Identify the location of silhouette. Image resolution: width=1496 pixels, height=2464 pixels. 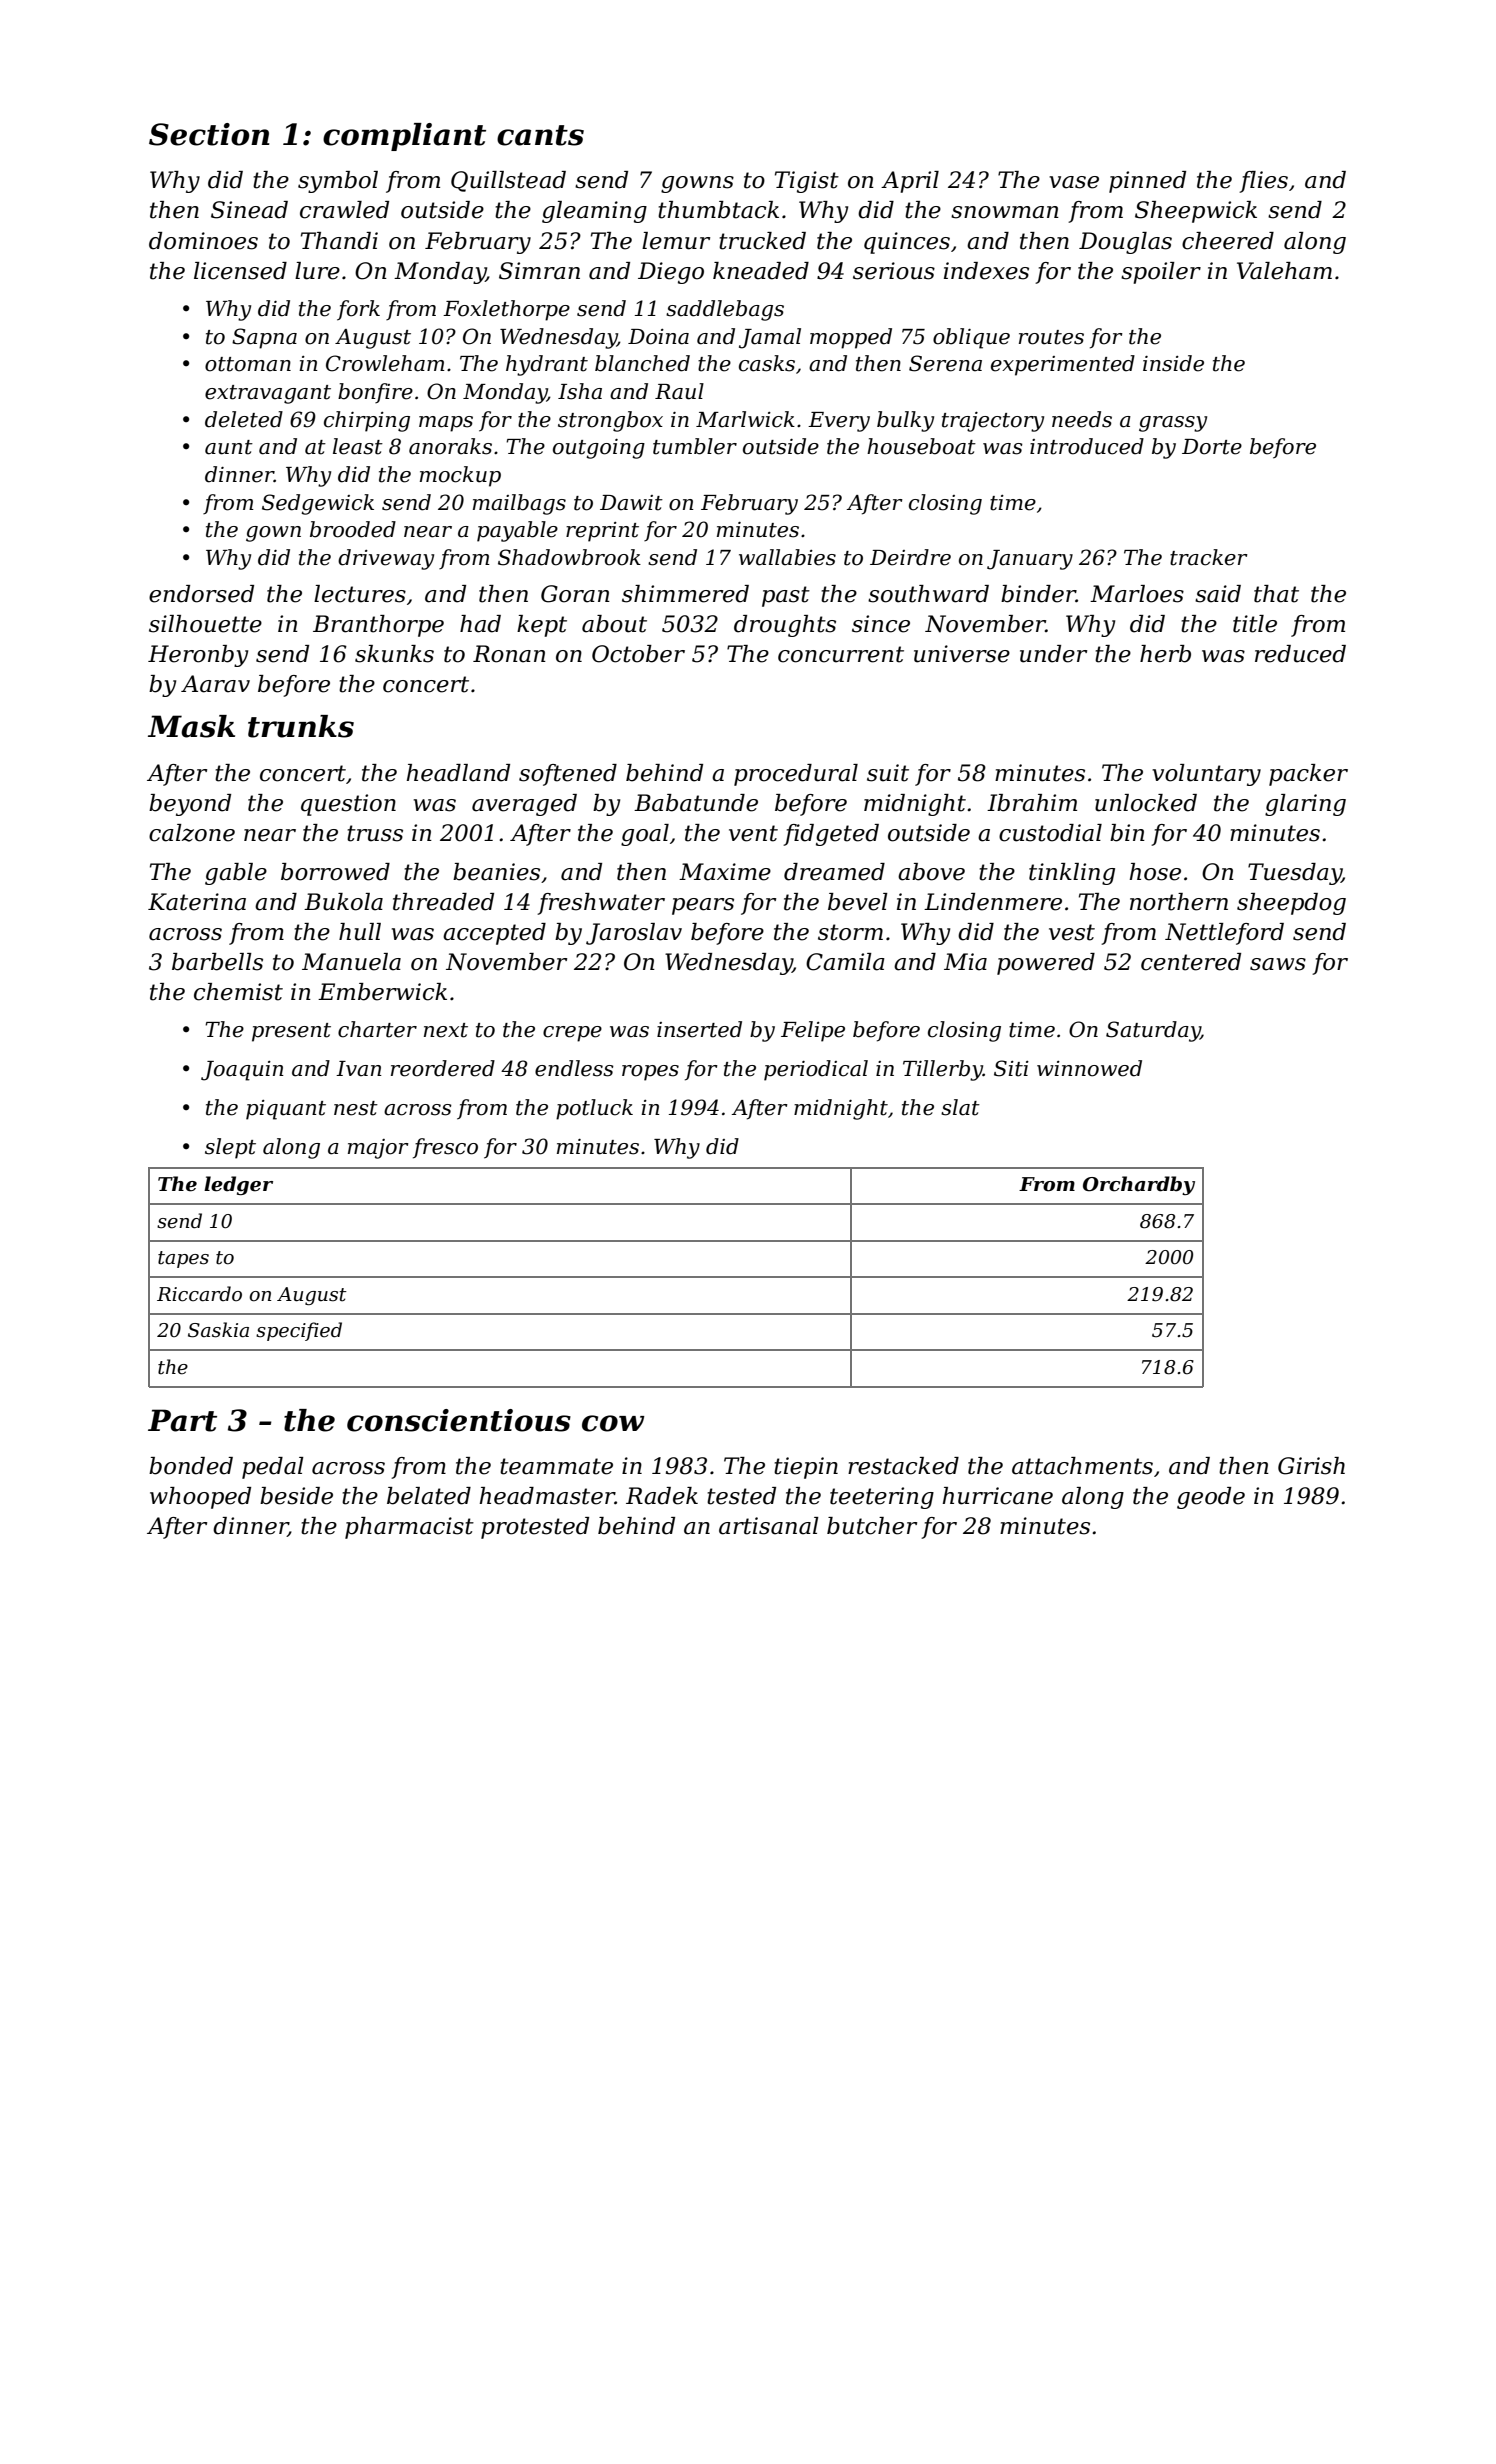
(205, 624).
